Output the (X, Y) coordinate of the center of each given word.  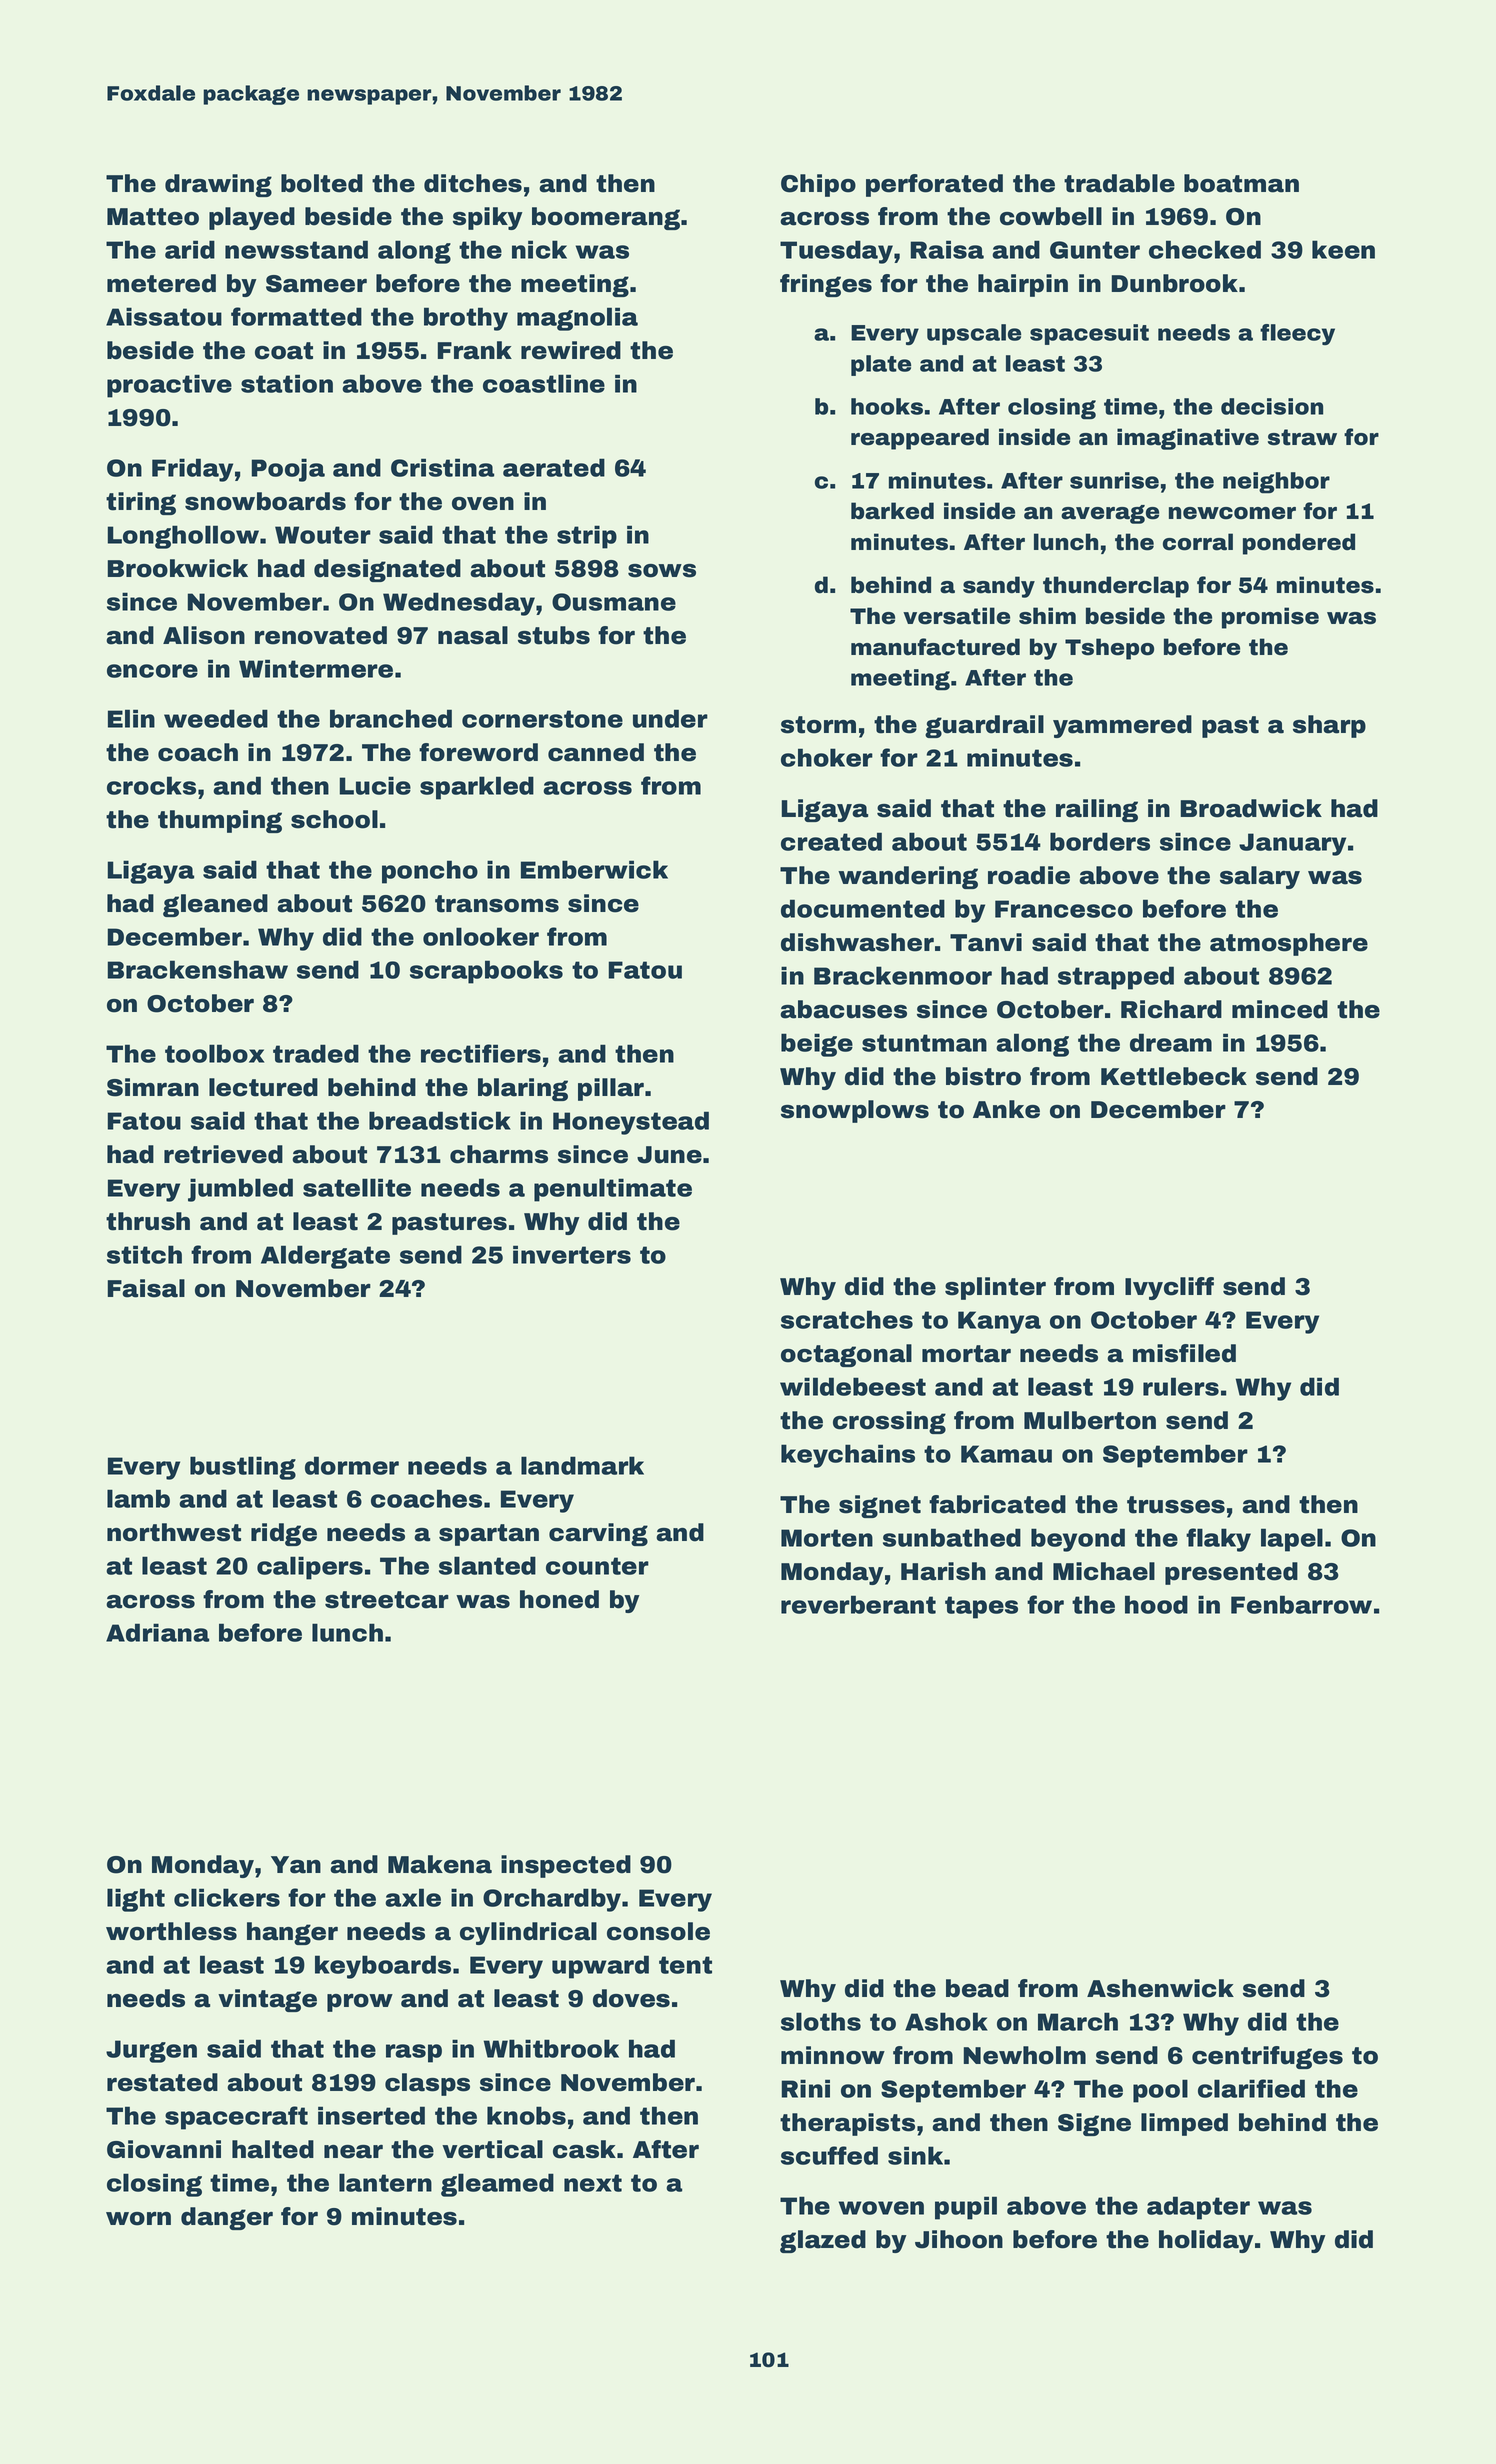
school (334, 819)
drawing (218, 185)
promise (1270, 618)
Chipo (818, 185)
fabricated (997, 1504)
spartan (489, 1535)
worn (138, 2219)
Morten (827, 1538)
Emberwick (594, 869)
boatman (1241, 183)
